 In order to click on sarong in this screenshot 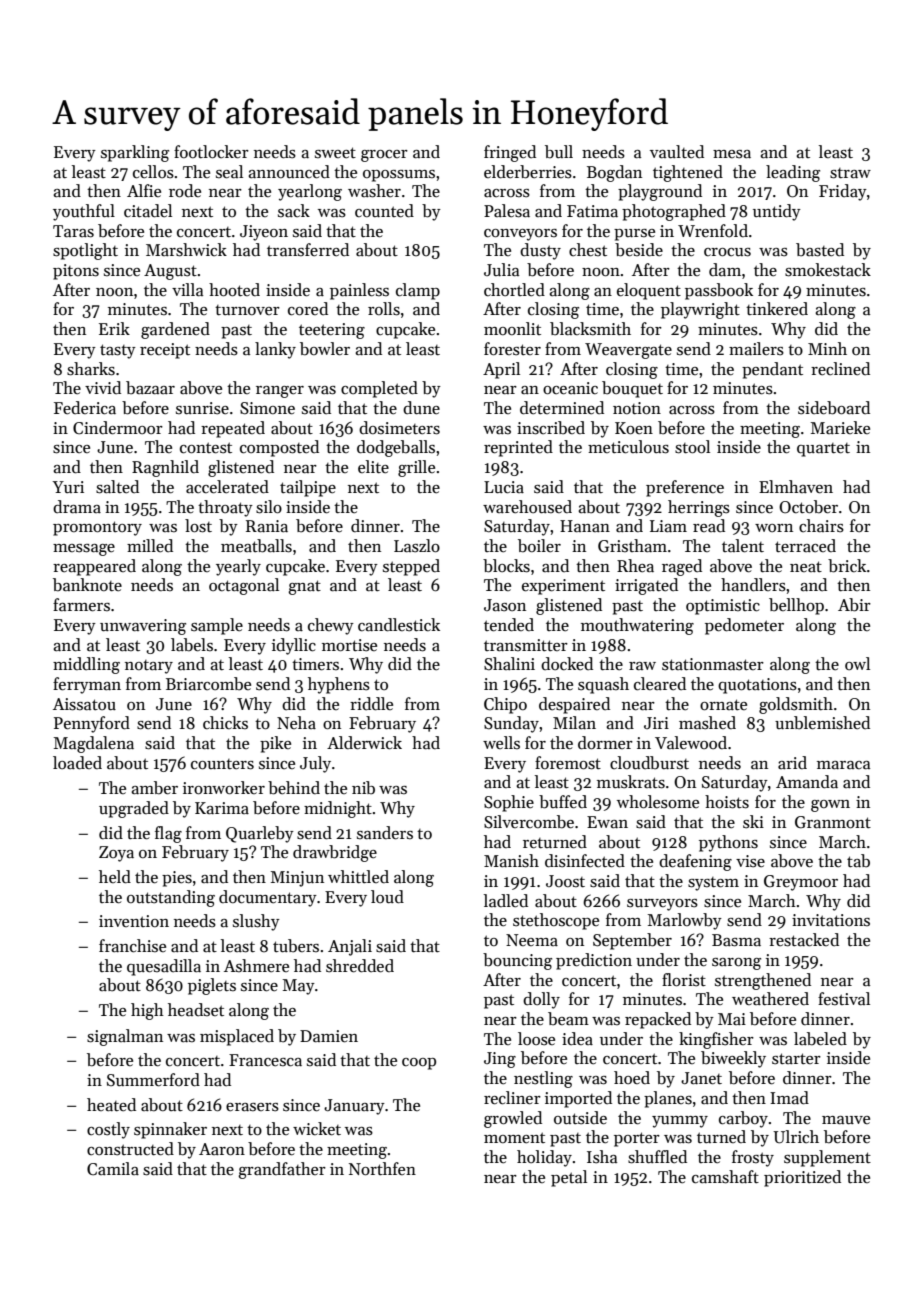, I will do `click(736, 964)`.
